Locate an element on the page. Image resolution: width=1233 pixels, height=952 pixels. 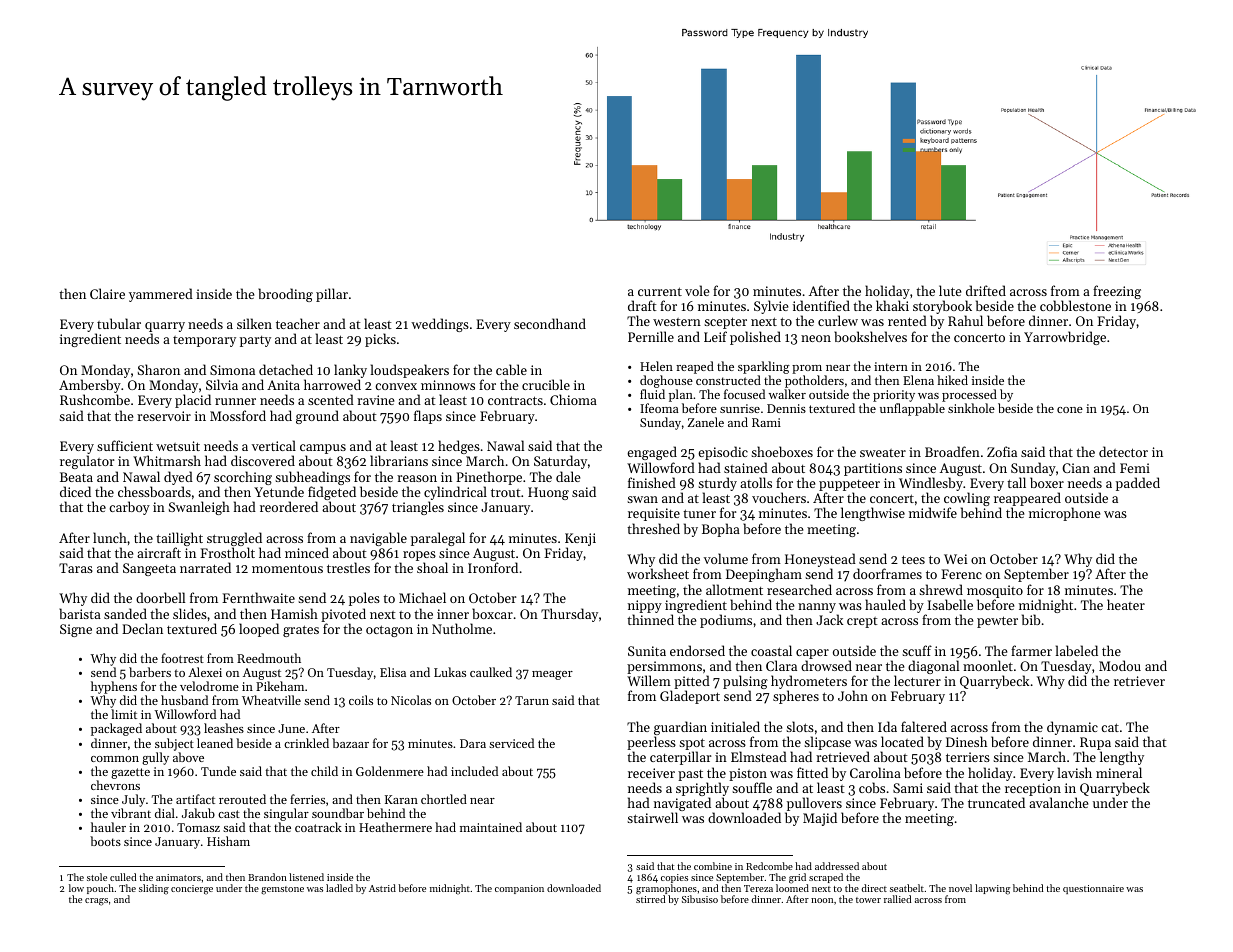
regulator is located at coordinates (87, 462).
